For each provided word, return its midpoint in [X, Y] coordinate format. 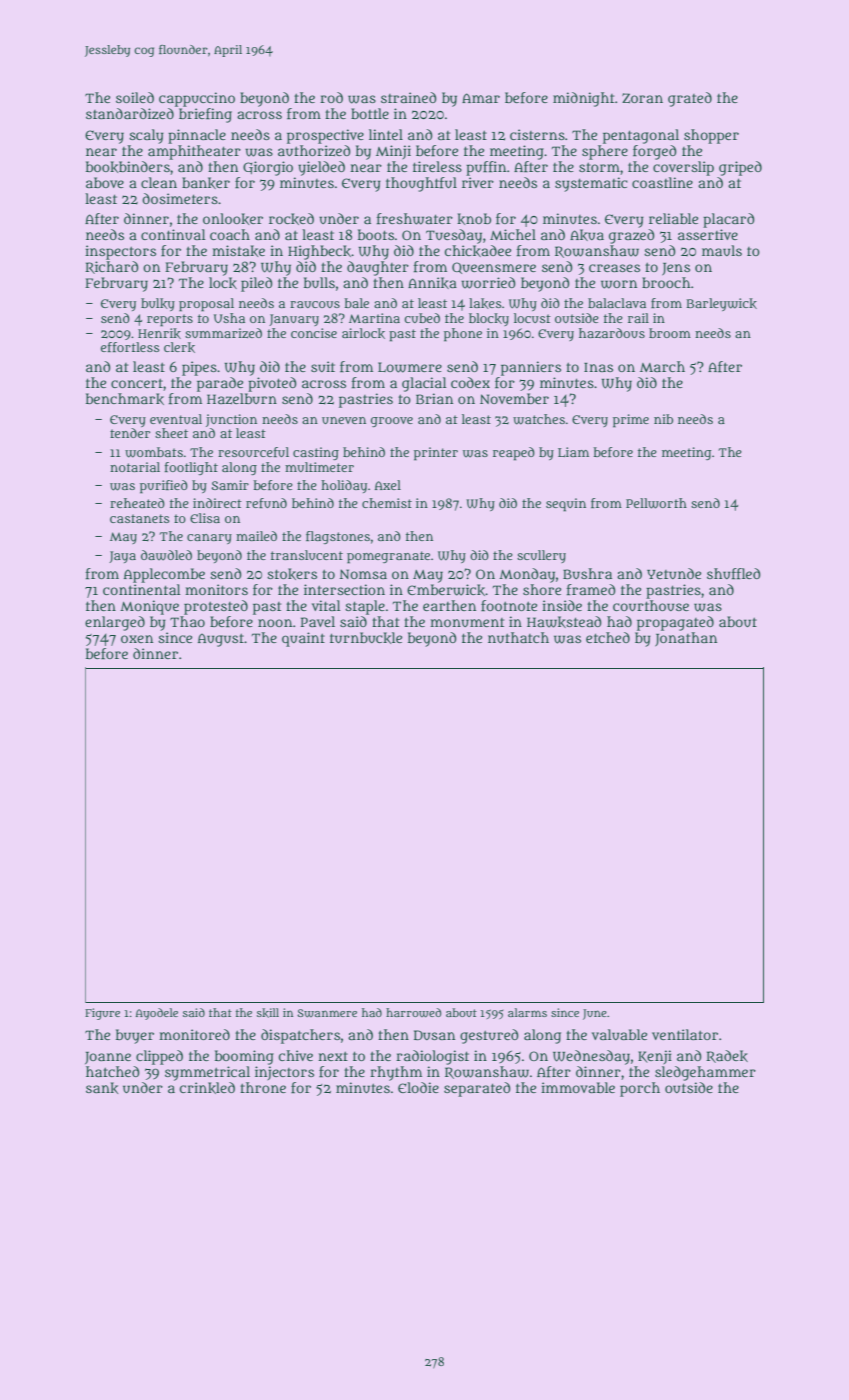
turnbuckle [366, 638]
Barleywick [721, 304]
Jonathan [686, 639]
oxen [137, 639]
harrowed [413, 1013]
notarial [135, 467]
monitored [194, 1034]
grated [690, 99]
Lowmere [410, 367]
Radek [727, 1056]
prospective [325, 136]
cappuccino [197, 99]
